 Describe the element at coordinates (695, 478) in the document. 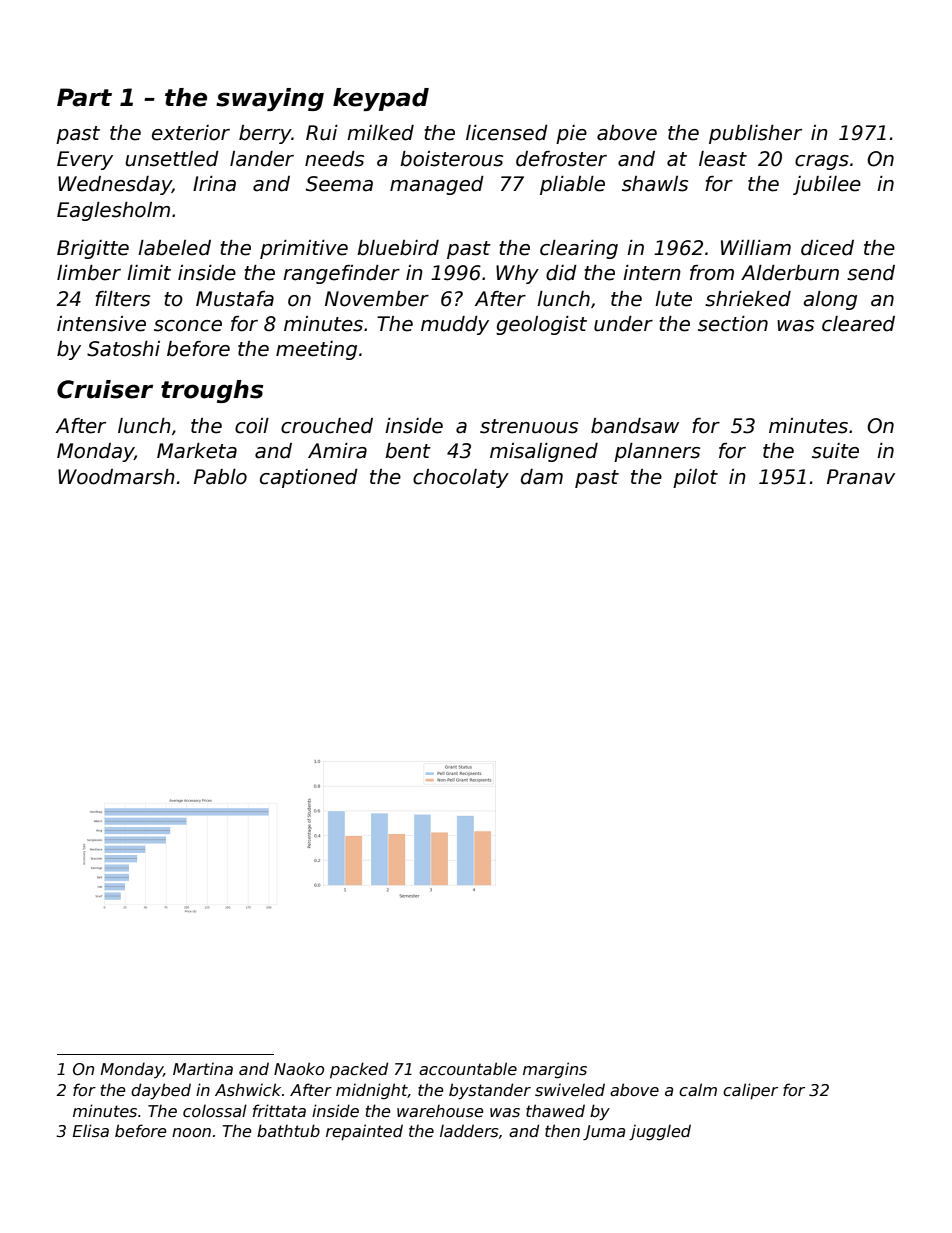

I see `pilot` at that location.
